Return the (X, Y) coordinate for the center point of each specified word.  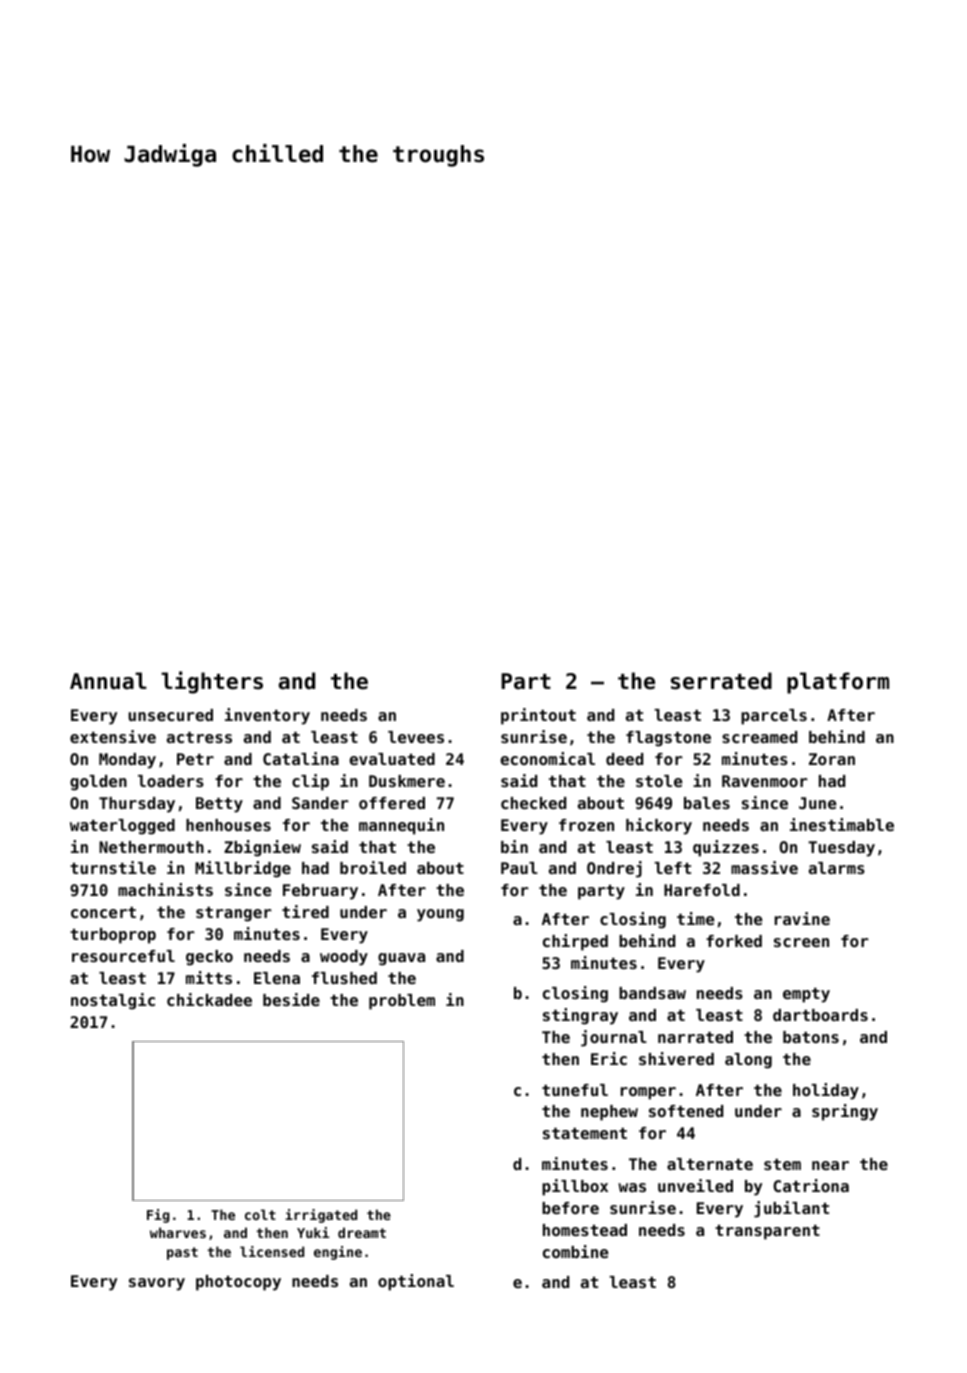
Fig (158, 1216)
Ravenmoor (765, 781)
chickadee (209, 999)
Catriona (811, 1185)
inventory (267, 716)
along (748, 1061)
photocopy (238, 1283)
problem (402, 1002)
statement (585, 1133)
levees (416, 737)
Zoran (832, 759)
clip (310, 782)
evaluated (392, 759)
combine (575, 1251)
